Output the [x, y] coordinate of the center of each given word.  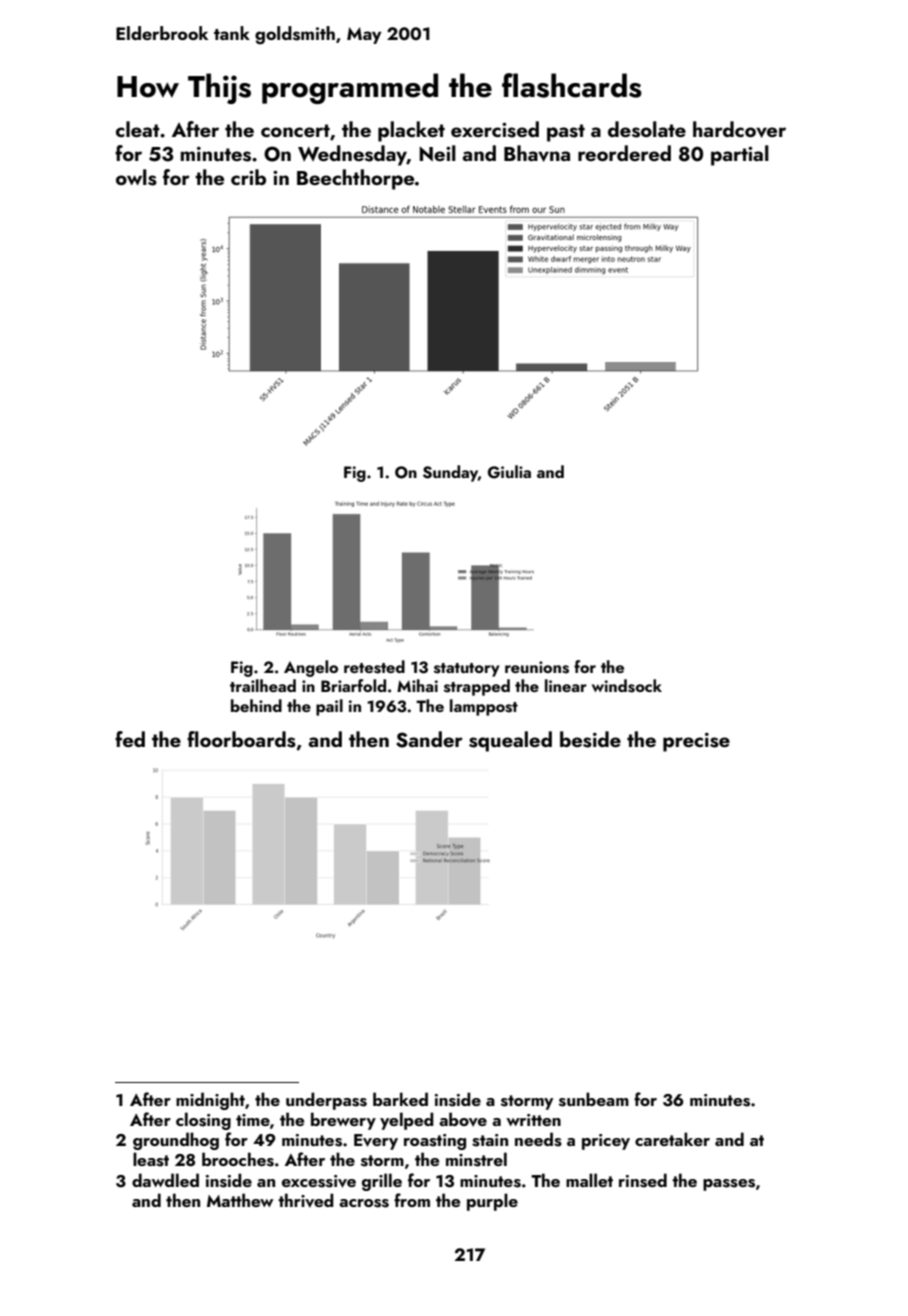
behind [256, 705]
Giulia [509, 472]
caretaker [672, 1139]
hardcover [739, 129]
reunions [537, 667]
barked [400, 1099]
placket [411, 131]
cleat [138, 129]
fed [130, 739]
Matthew [240, 1200]
